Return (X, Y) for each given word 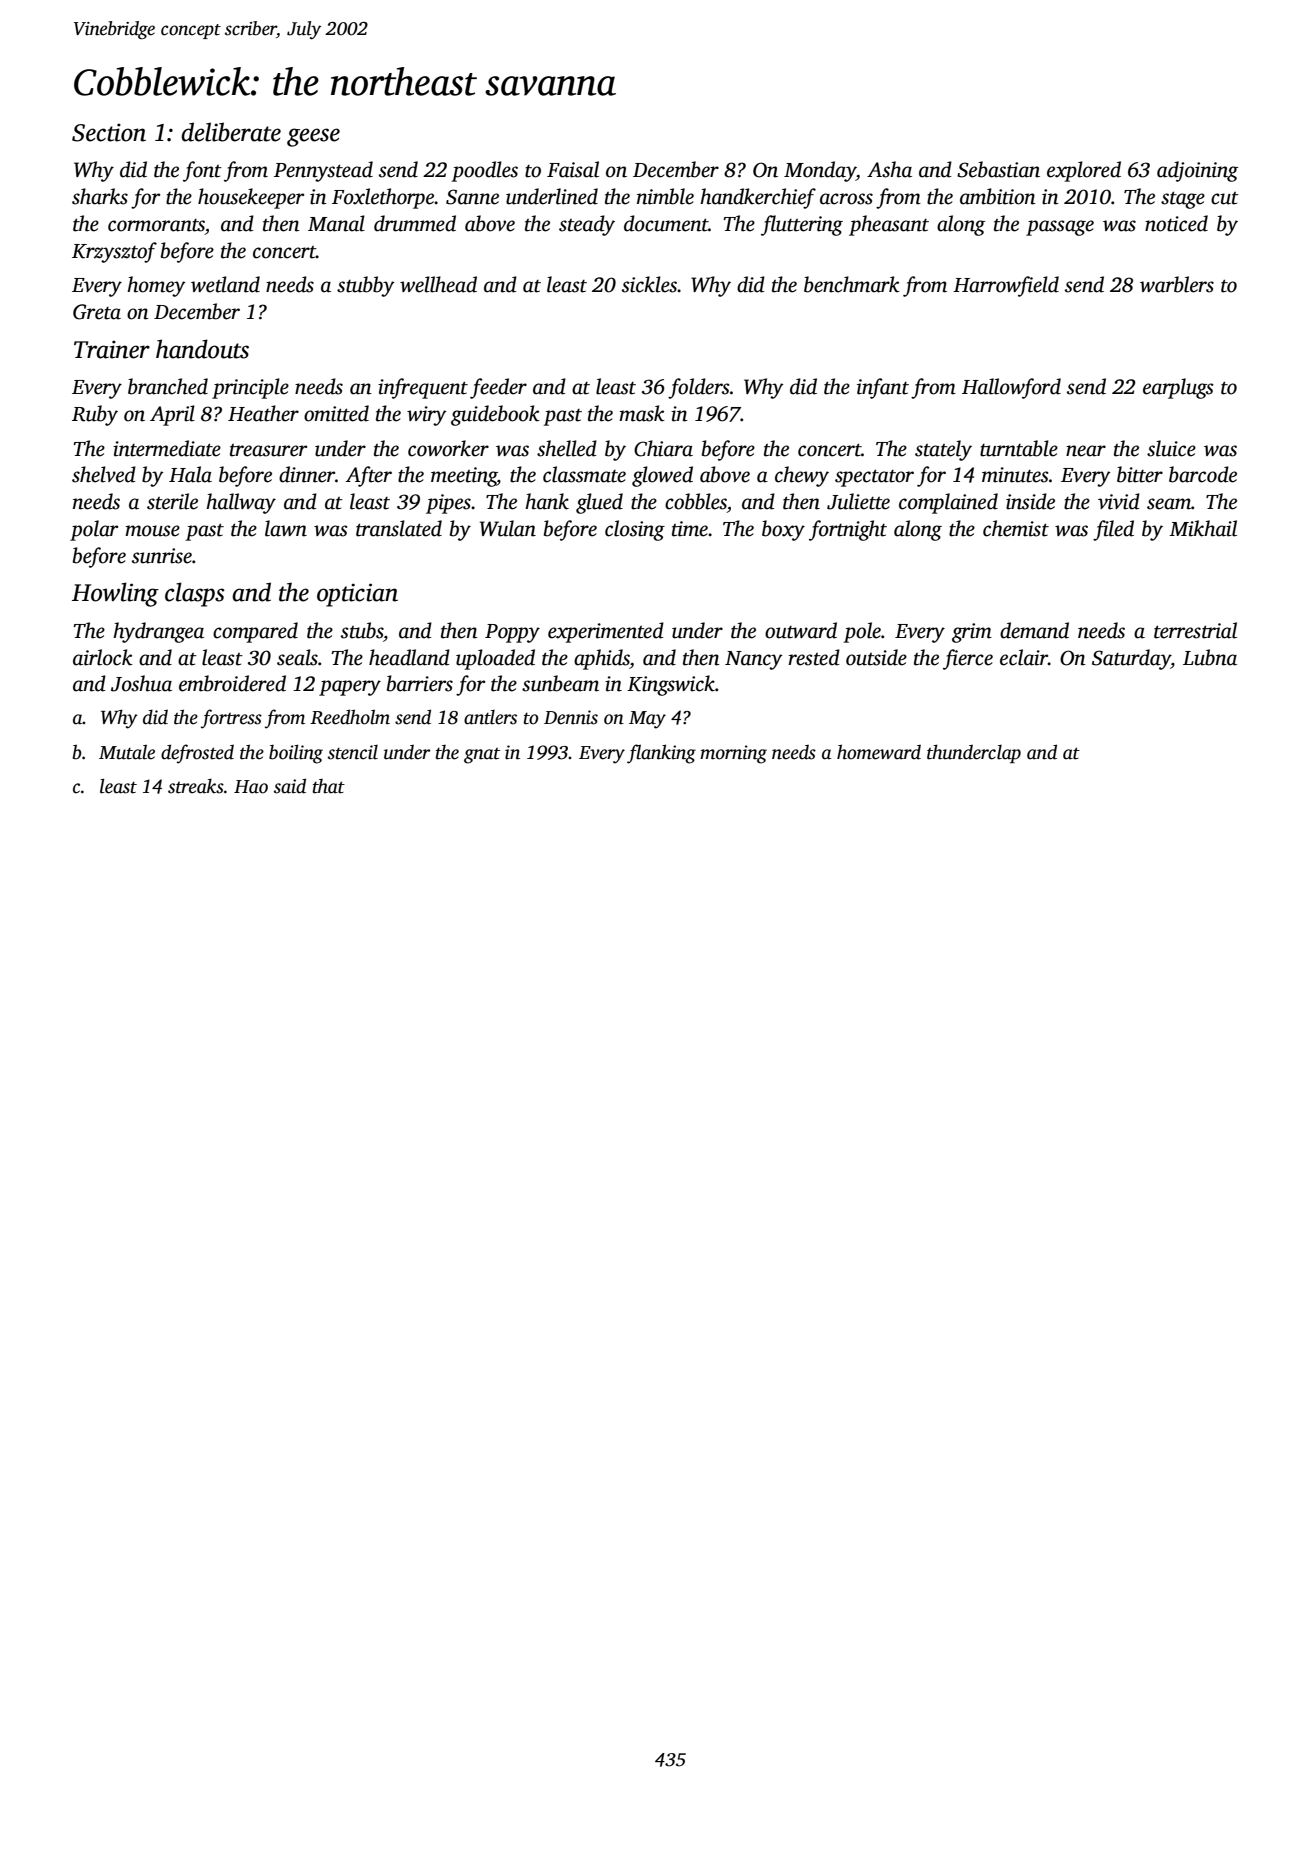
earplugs (1178, 388)
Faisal (573, 169)
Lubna (1210, 657)
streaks (196, 786)
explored (1084, 171)
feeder (498, 388)
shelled (567, 448)
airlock (103, 657)
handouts (202, 349)
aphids (602, 659)
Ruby (95, 415)
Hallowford (1011, 388)
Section (109, 132)
